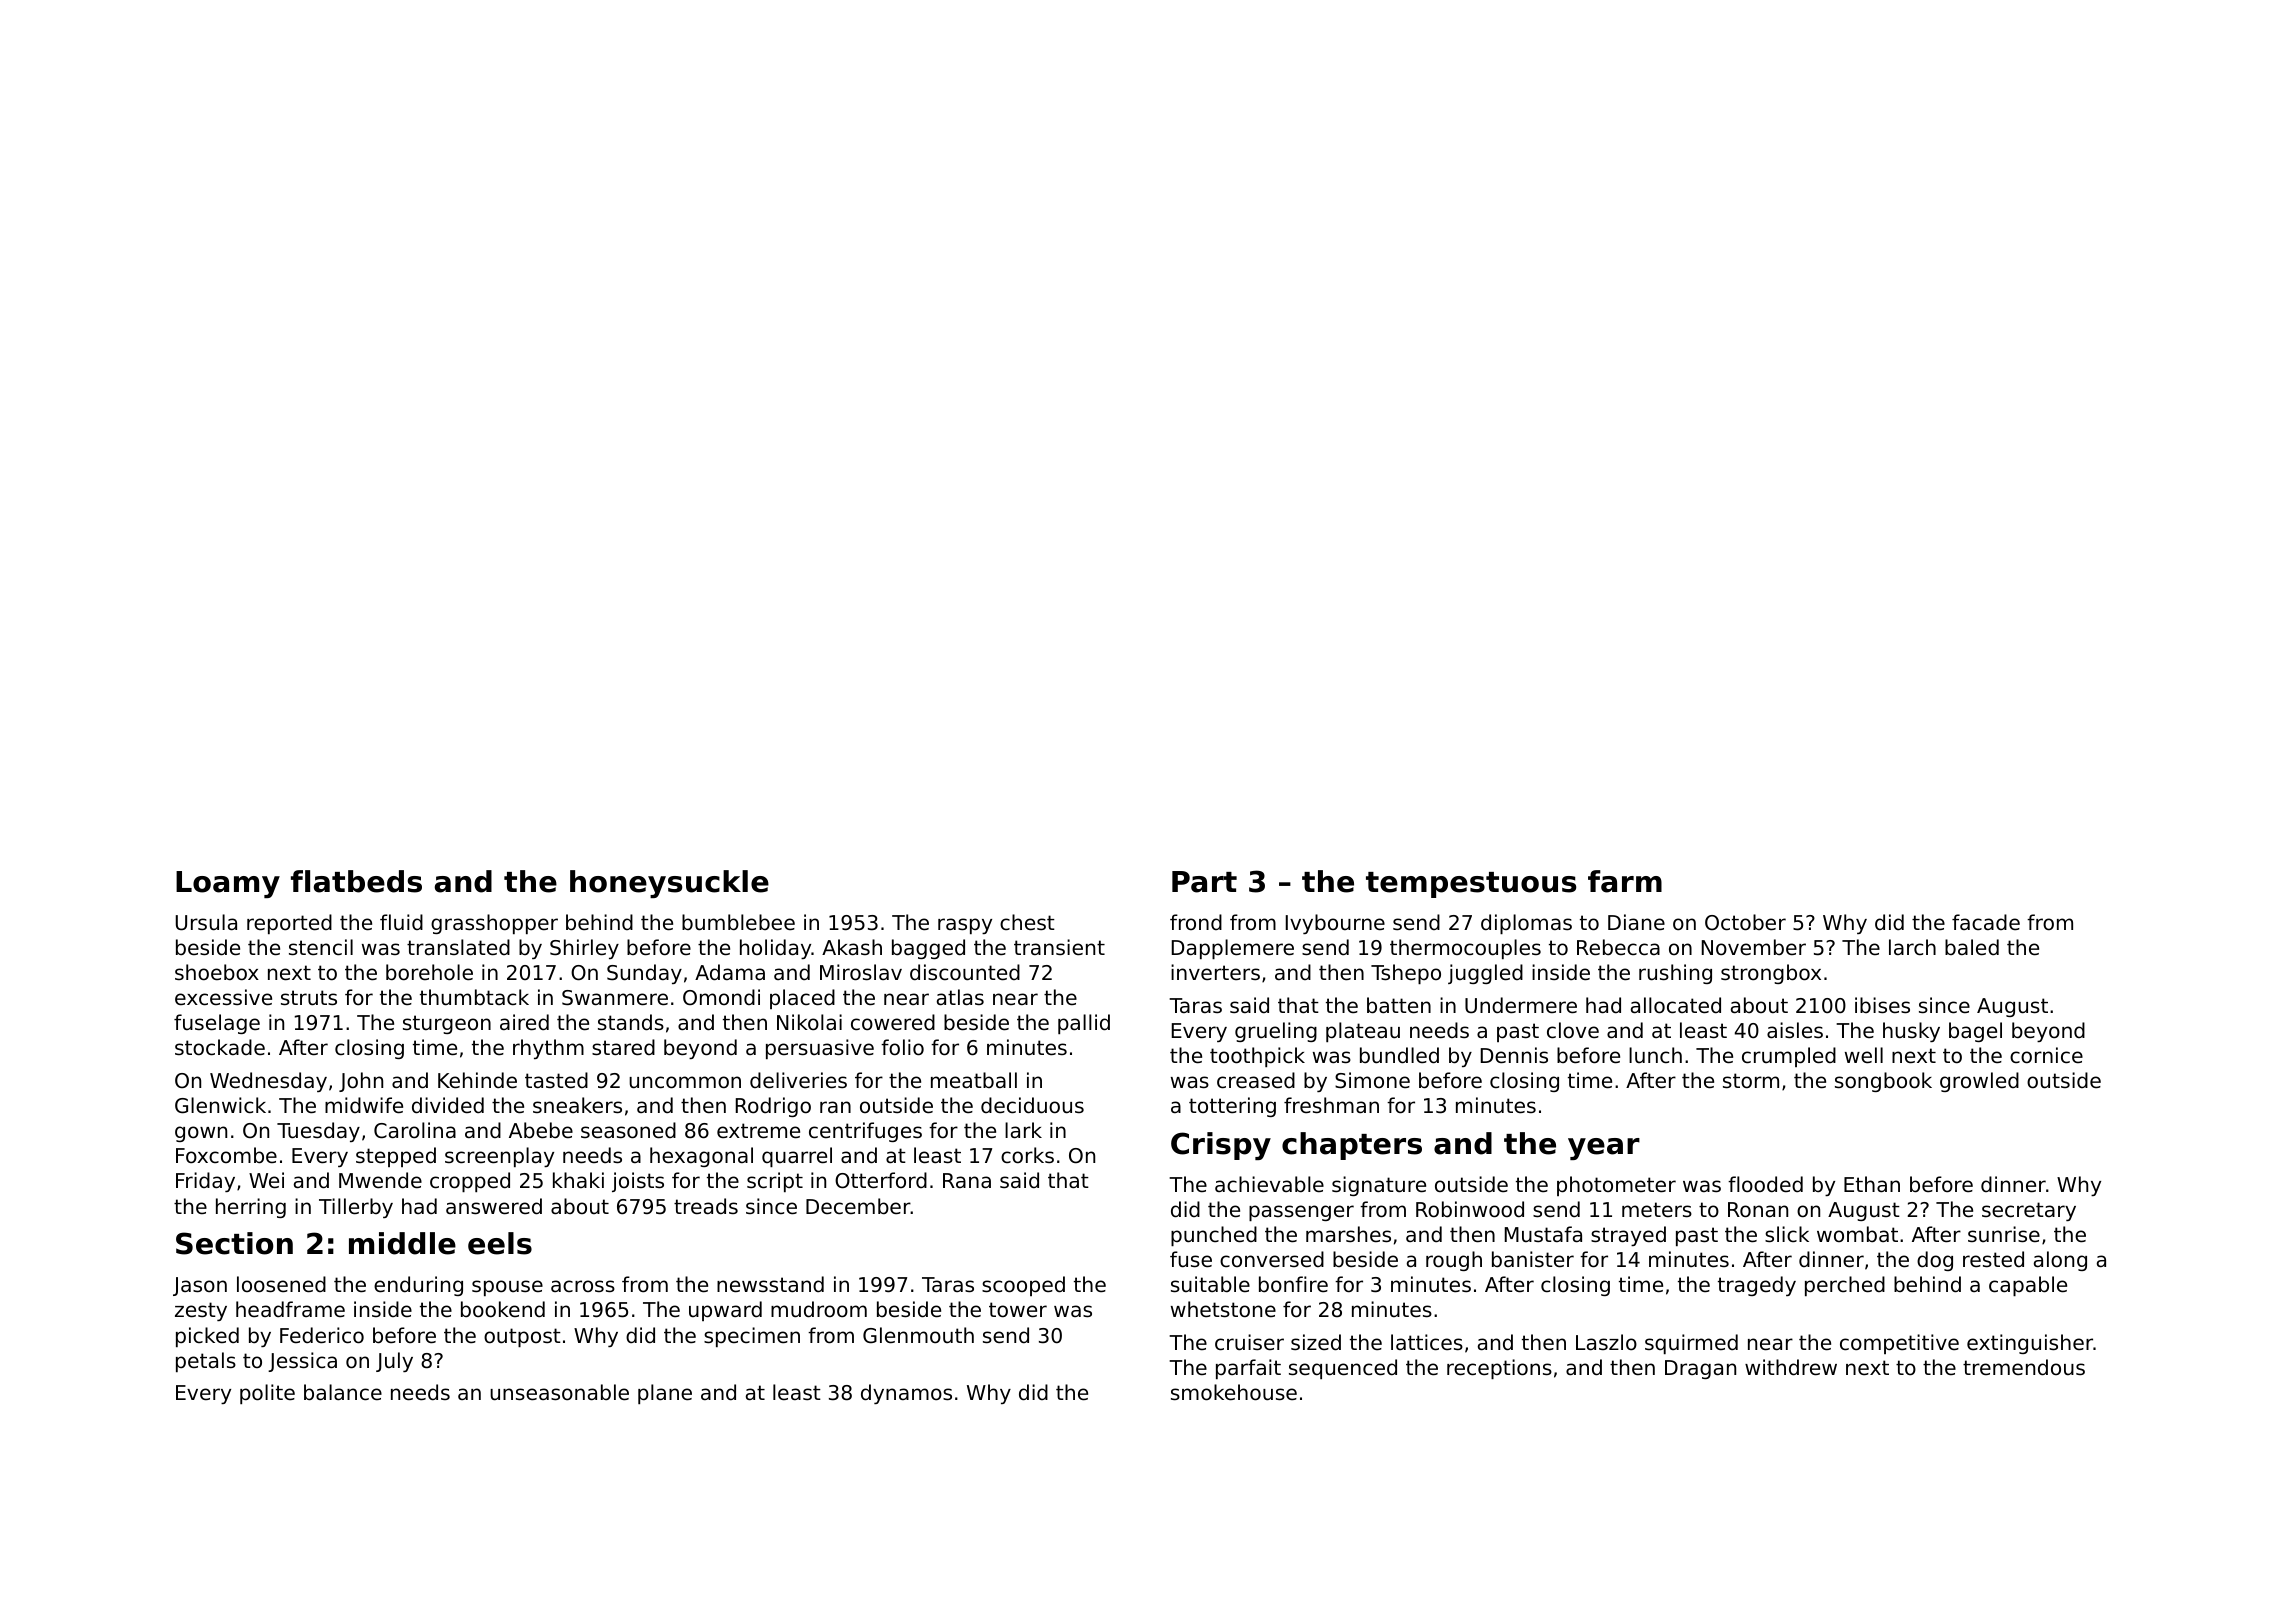 Image resolution: width=2292 pixels, height=1620 pixels. What do you see at coordinates (1221, 1146) in the screenshot?
I see `Crispy` at bounding box center [1221, 1146].
